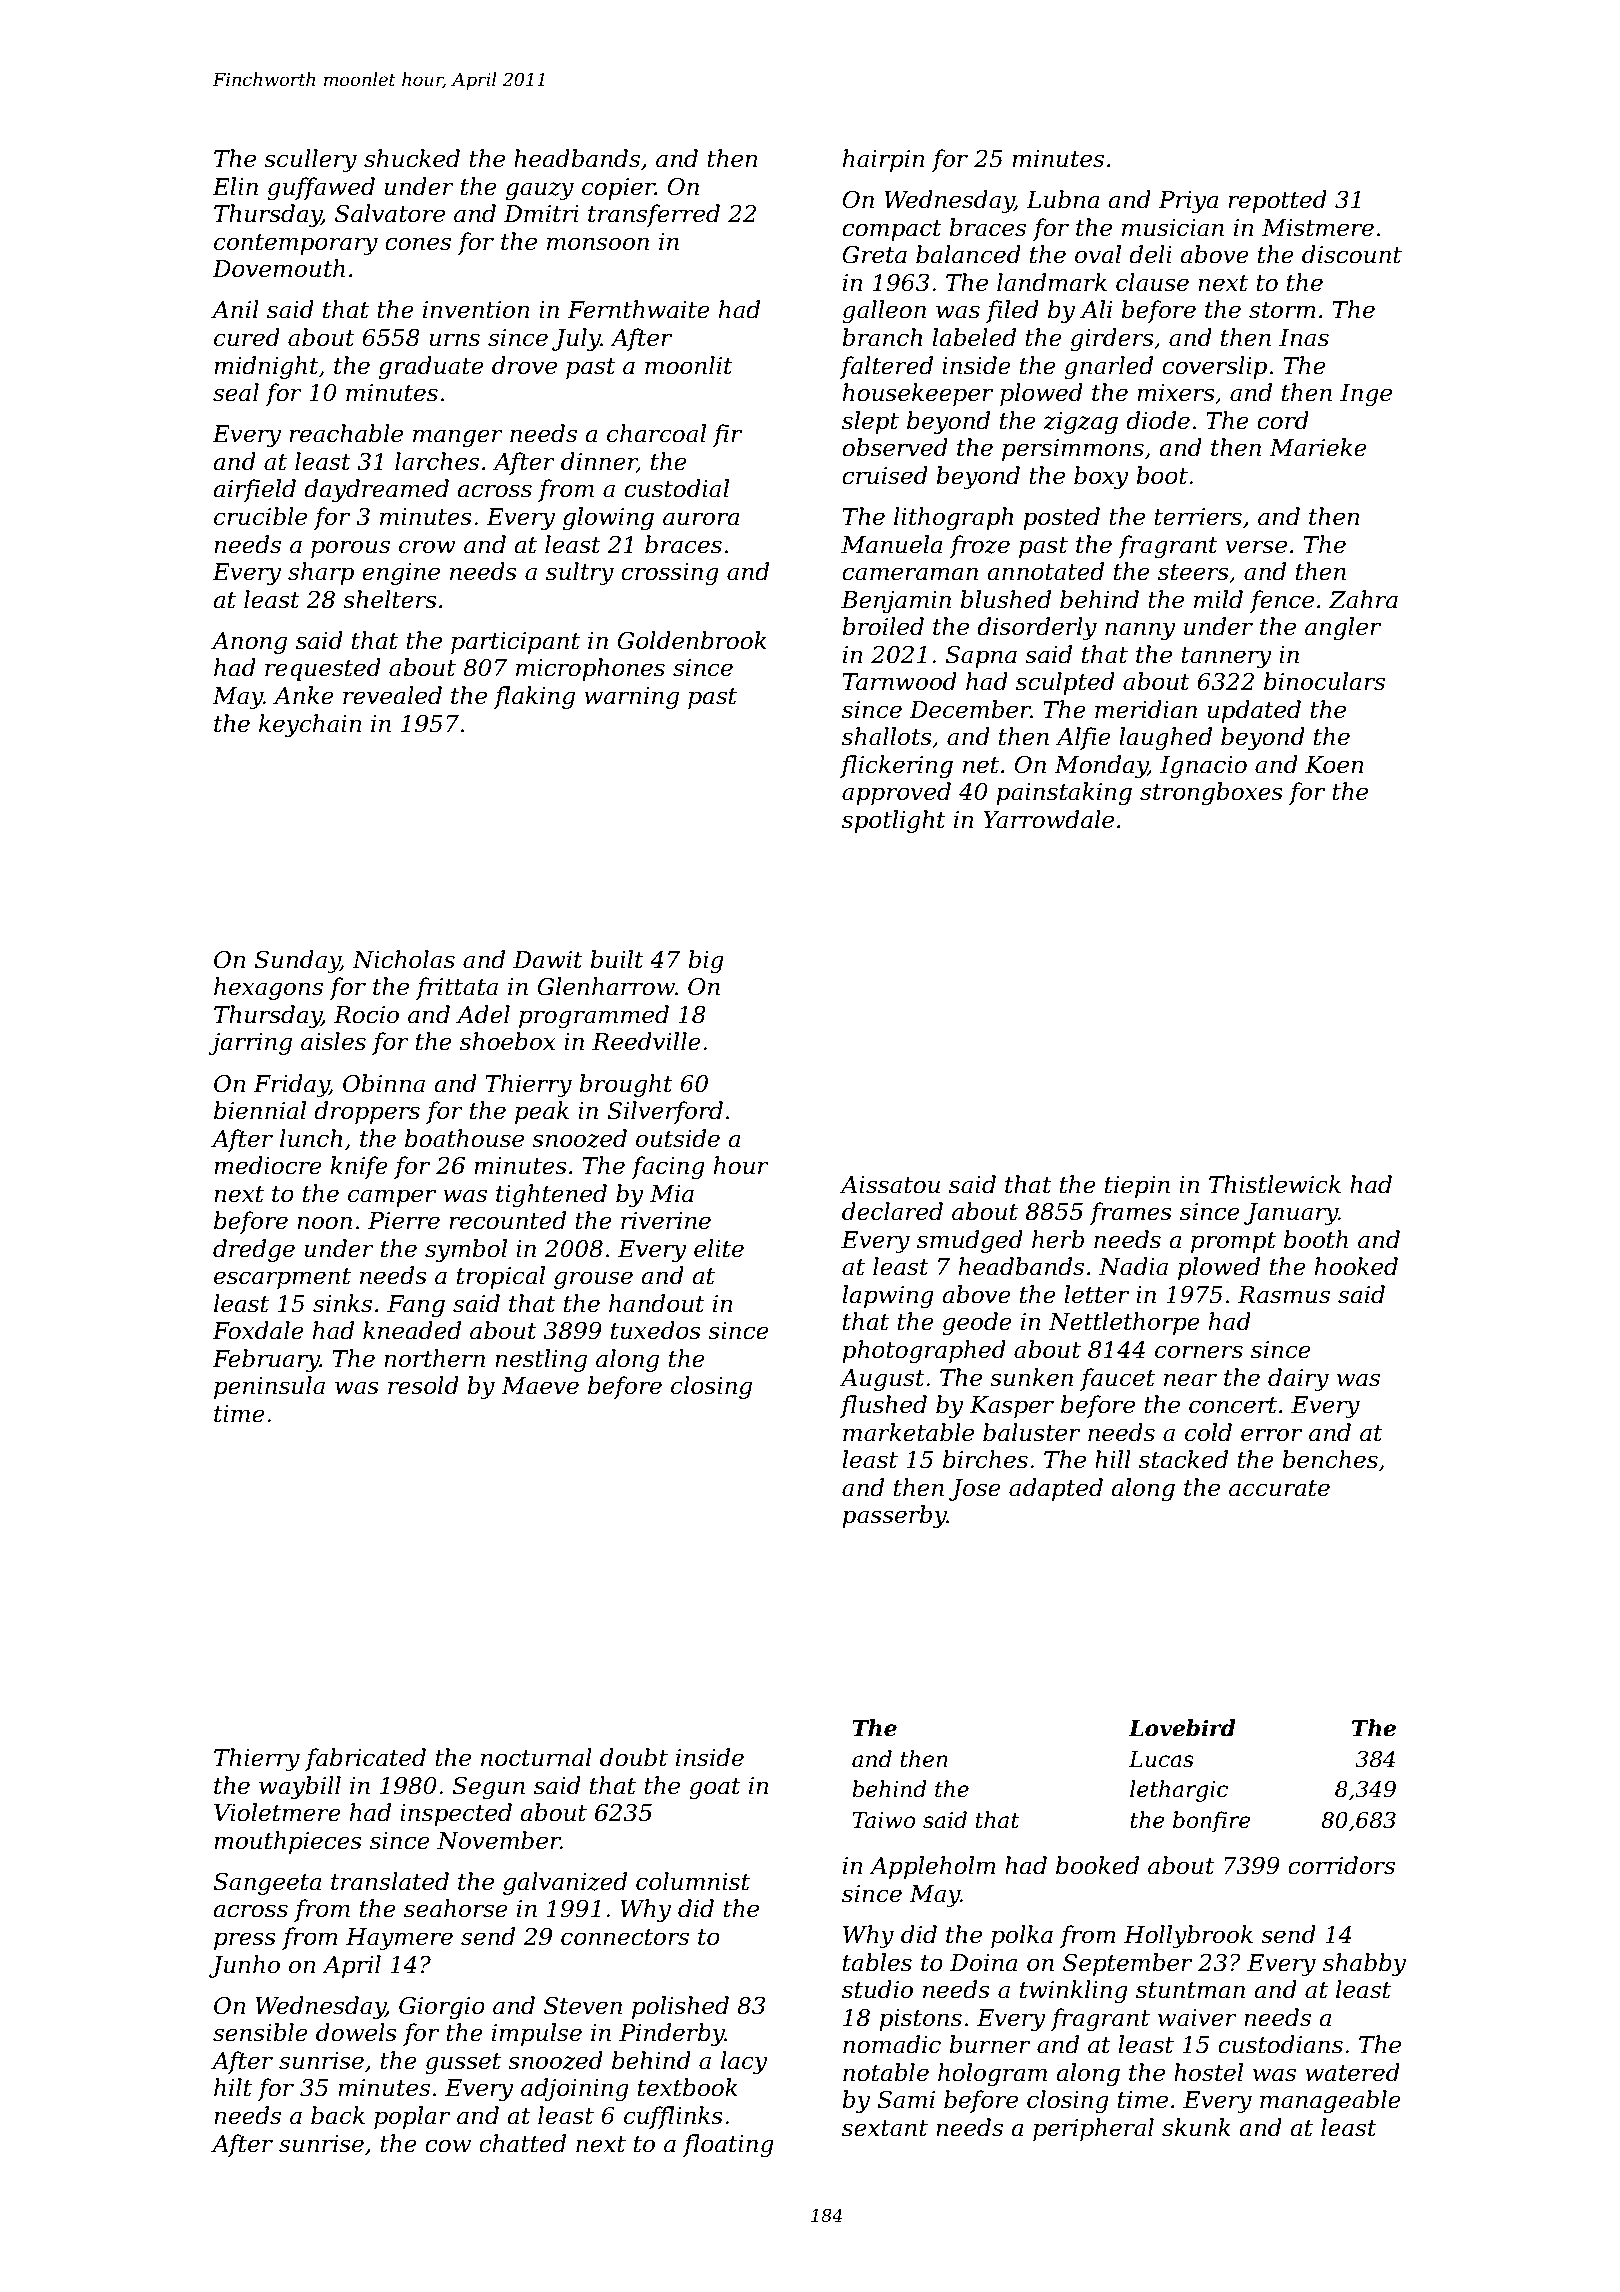 This screenshot has width=1620, height=2292. Describe the element at coordinates (634, 1757) in the screenshot. I see `doubt` at that location.
